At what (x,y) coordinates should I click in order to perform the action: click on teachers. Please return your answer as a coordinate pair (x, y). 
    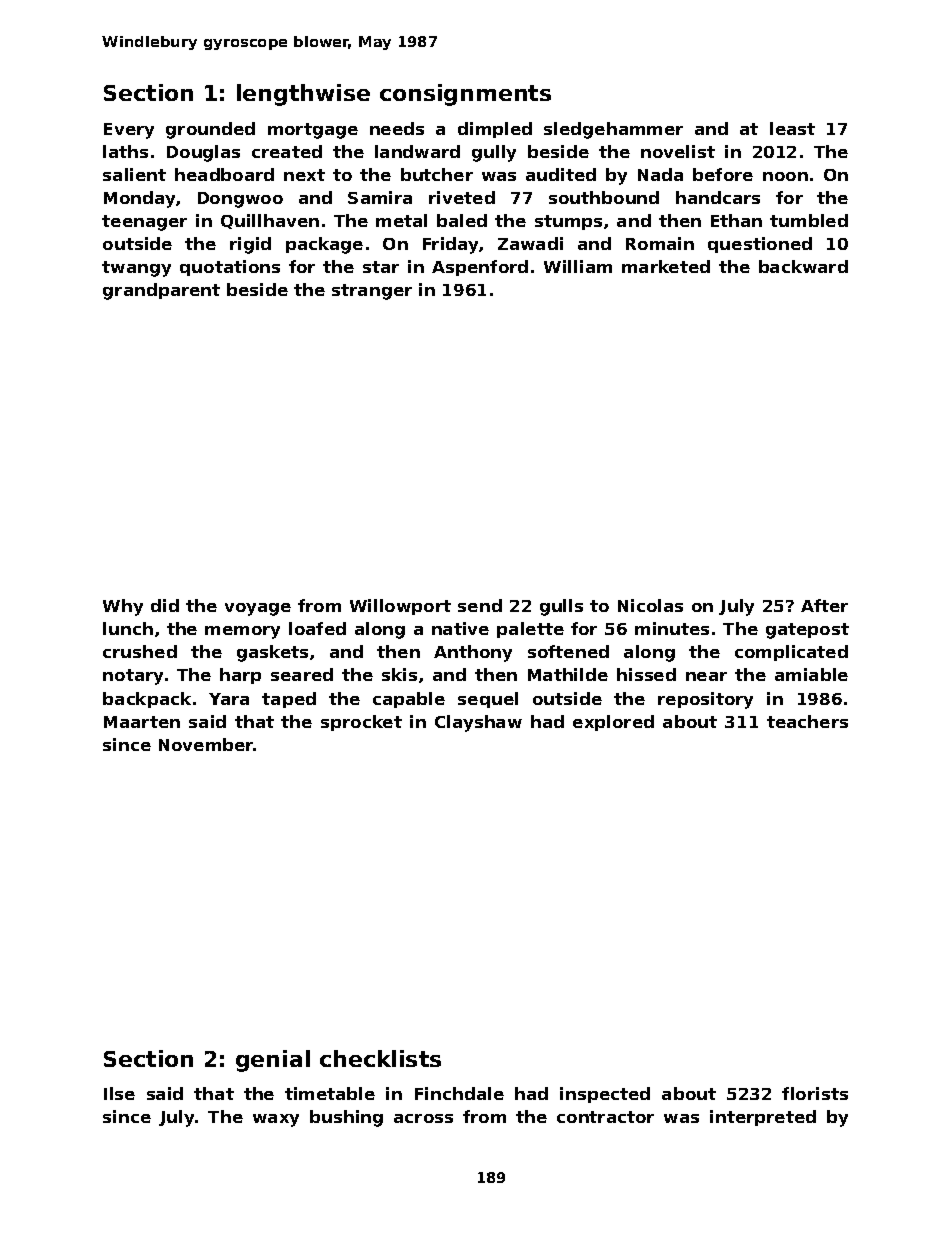
    Looking at the image, I should click on (807, 721).
